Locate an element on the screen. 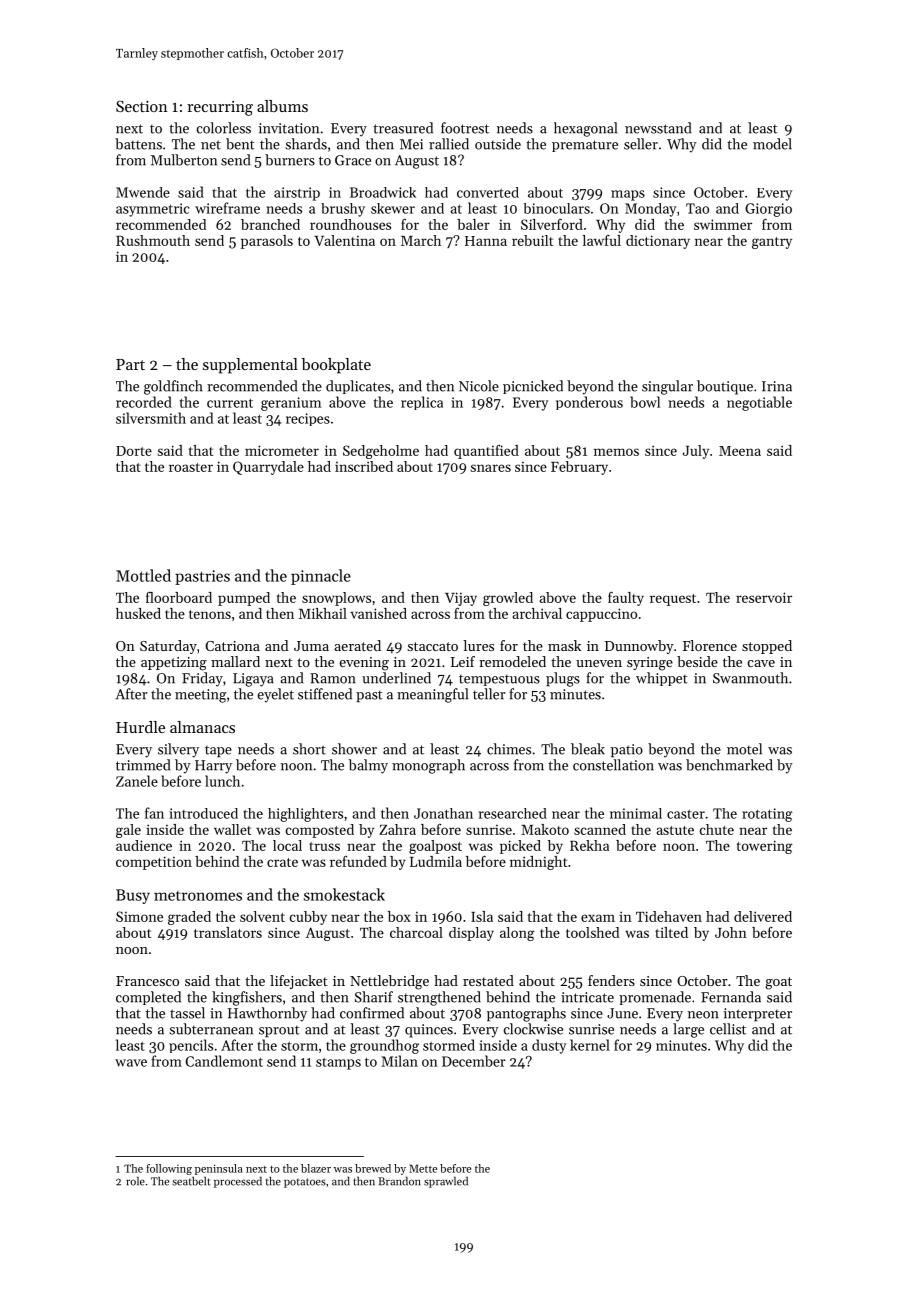  Mei is located at coordinates (411, 144).
